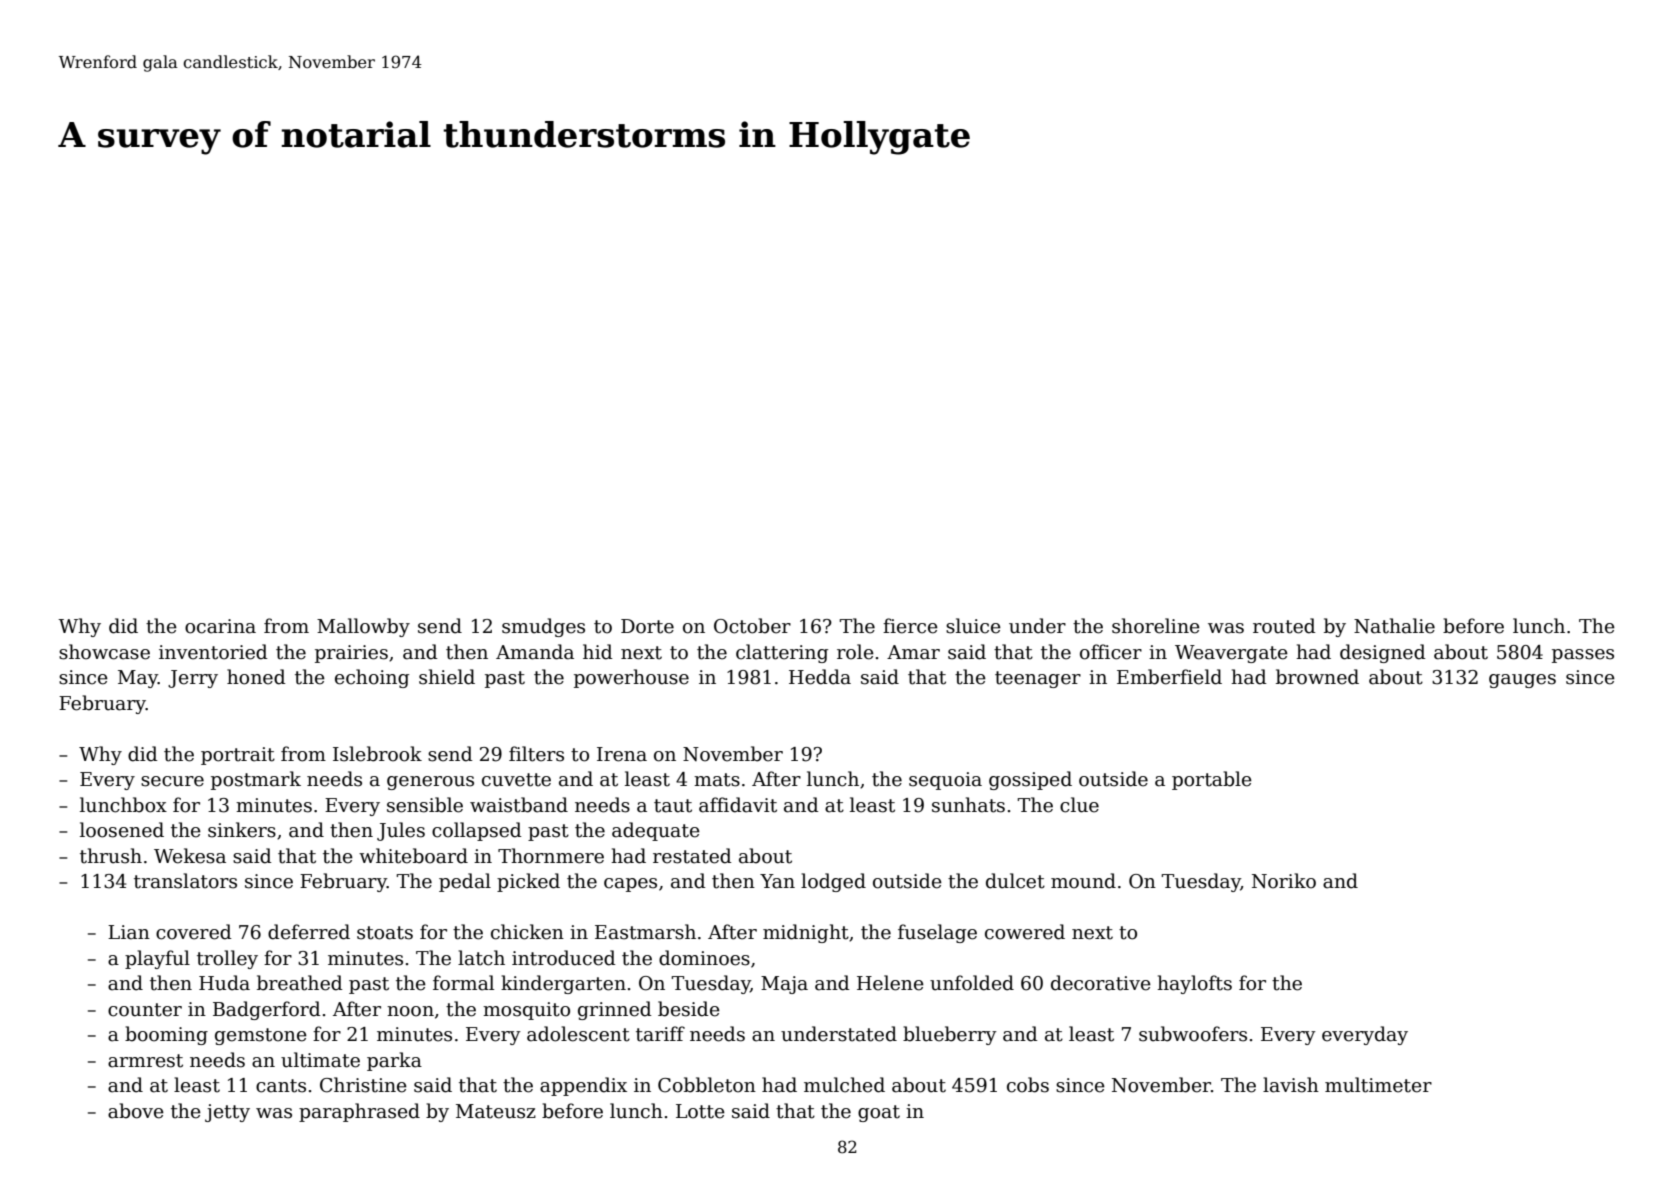  What do you see at coordinates (1212, 780) in the screenshot?
I see `portable` at bounding box center [1212, 780].
